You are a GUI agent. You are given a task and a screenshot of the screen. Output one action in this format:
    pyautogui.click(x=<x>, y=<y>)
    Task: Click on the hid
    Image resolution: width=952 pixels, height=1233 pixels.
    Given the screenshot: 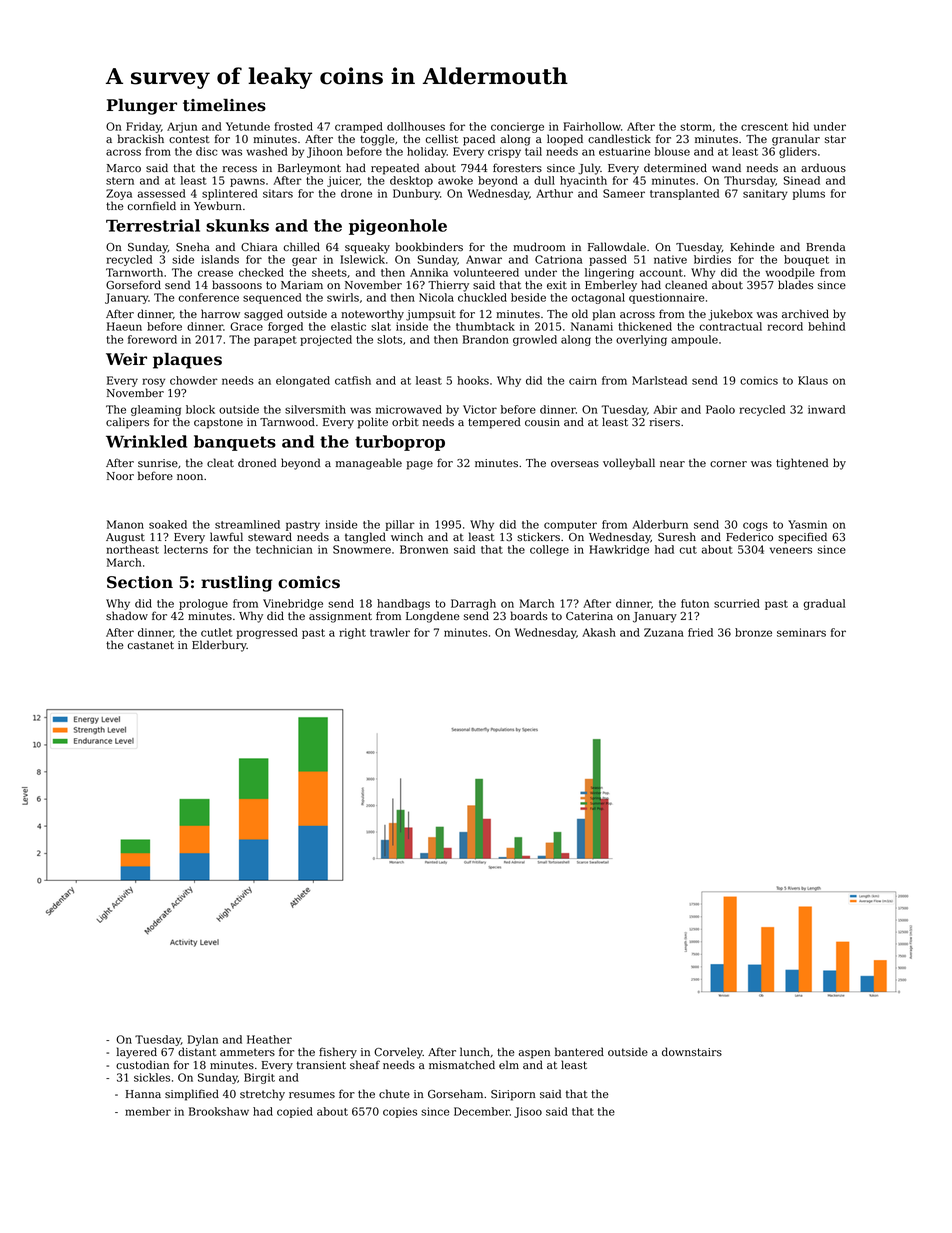 What is the action you would take?
    pyautogui.click(x=800, y=126)
